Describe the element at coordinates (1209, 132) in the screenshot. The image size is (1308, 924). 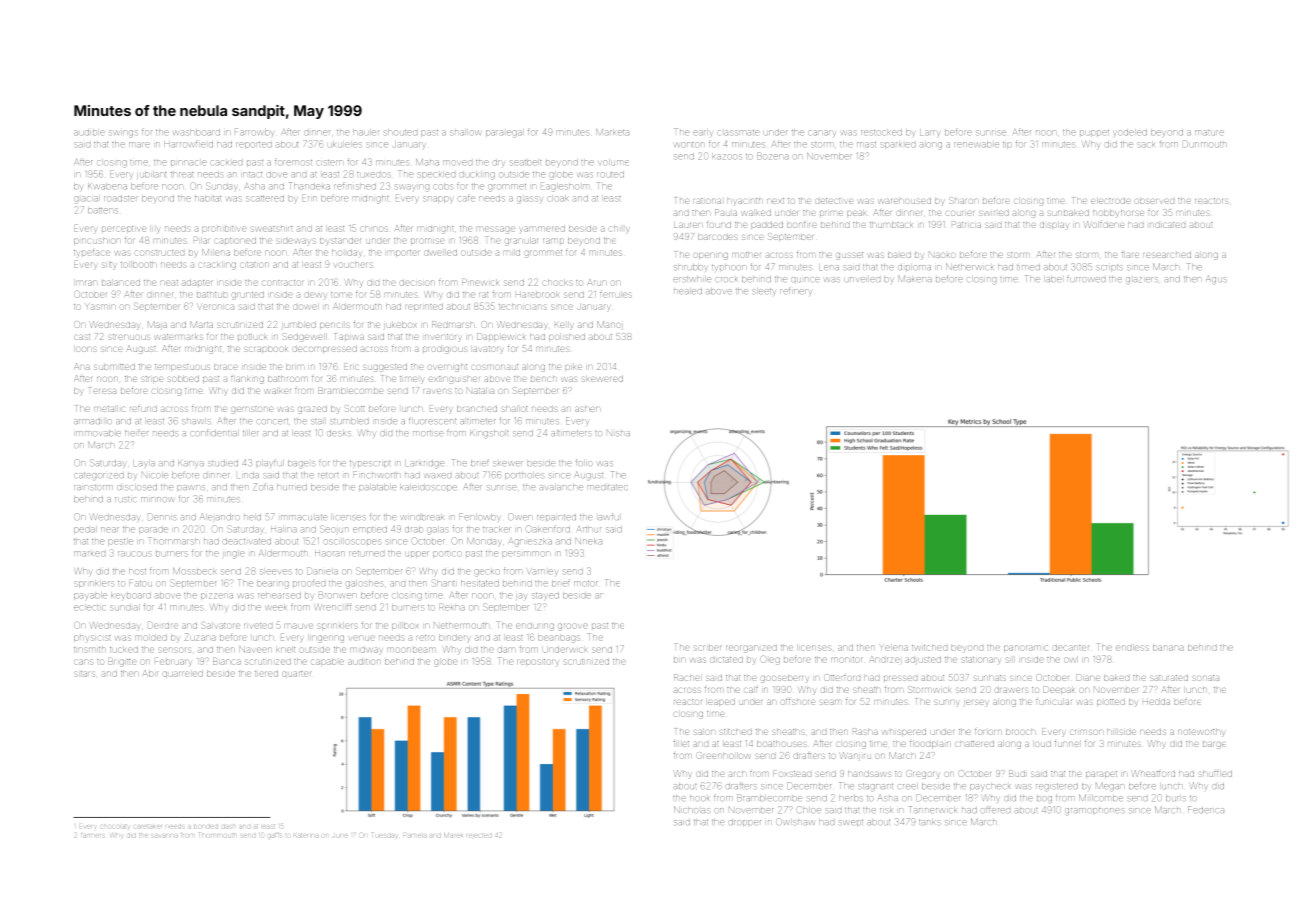
I see `mature` at that location.
